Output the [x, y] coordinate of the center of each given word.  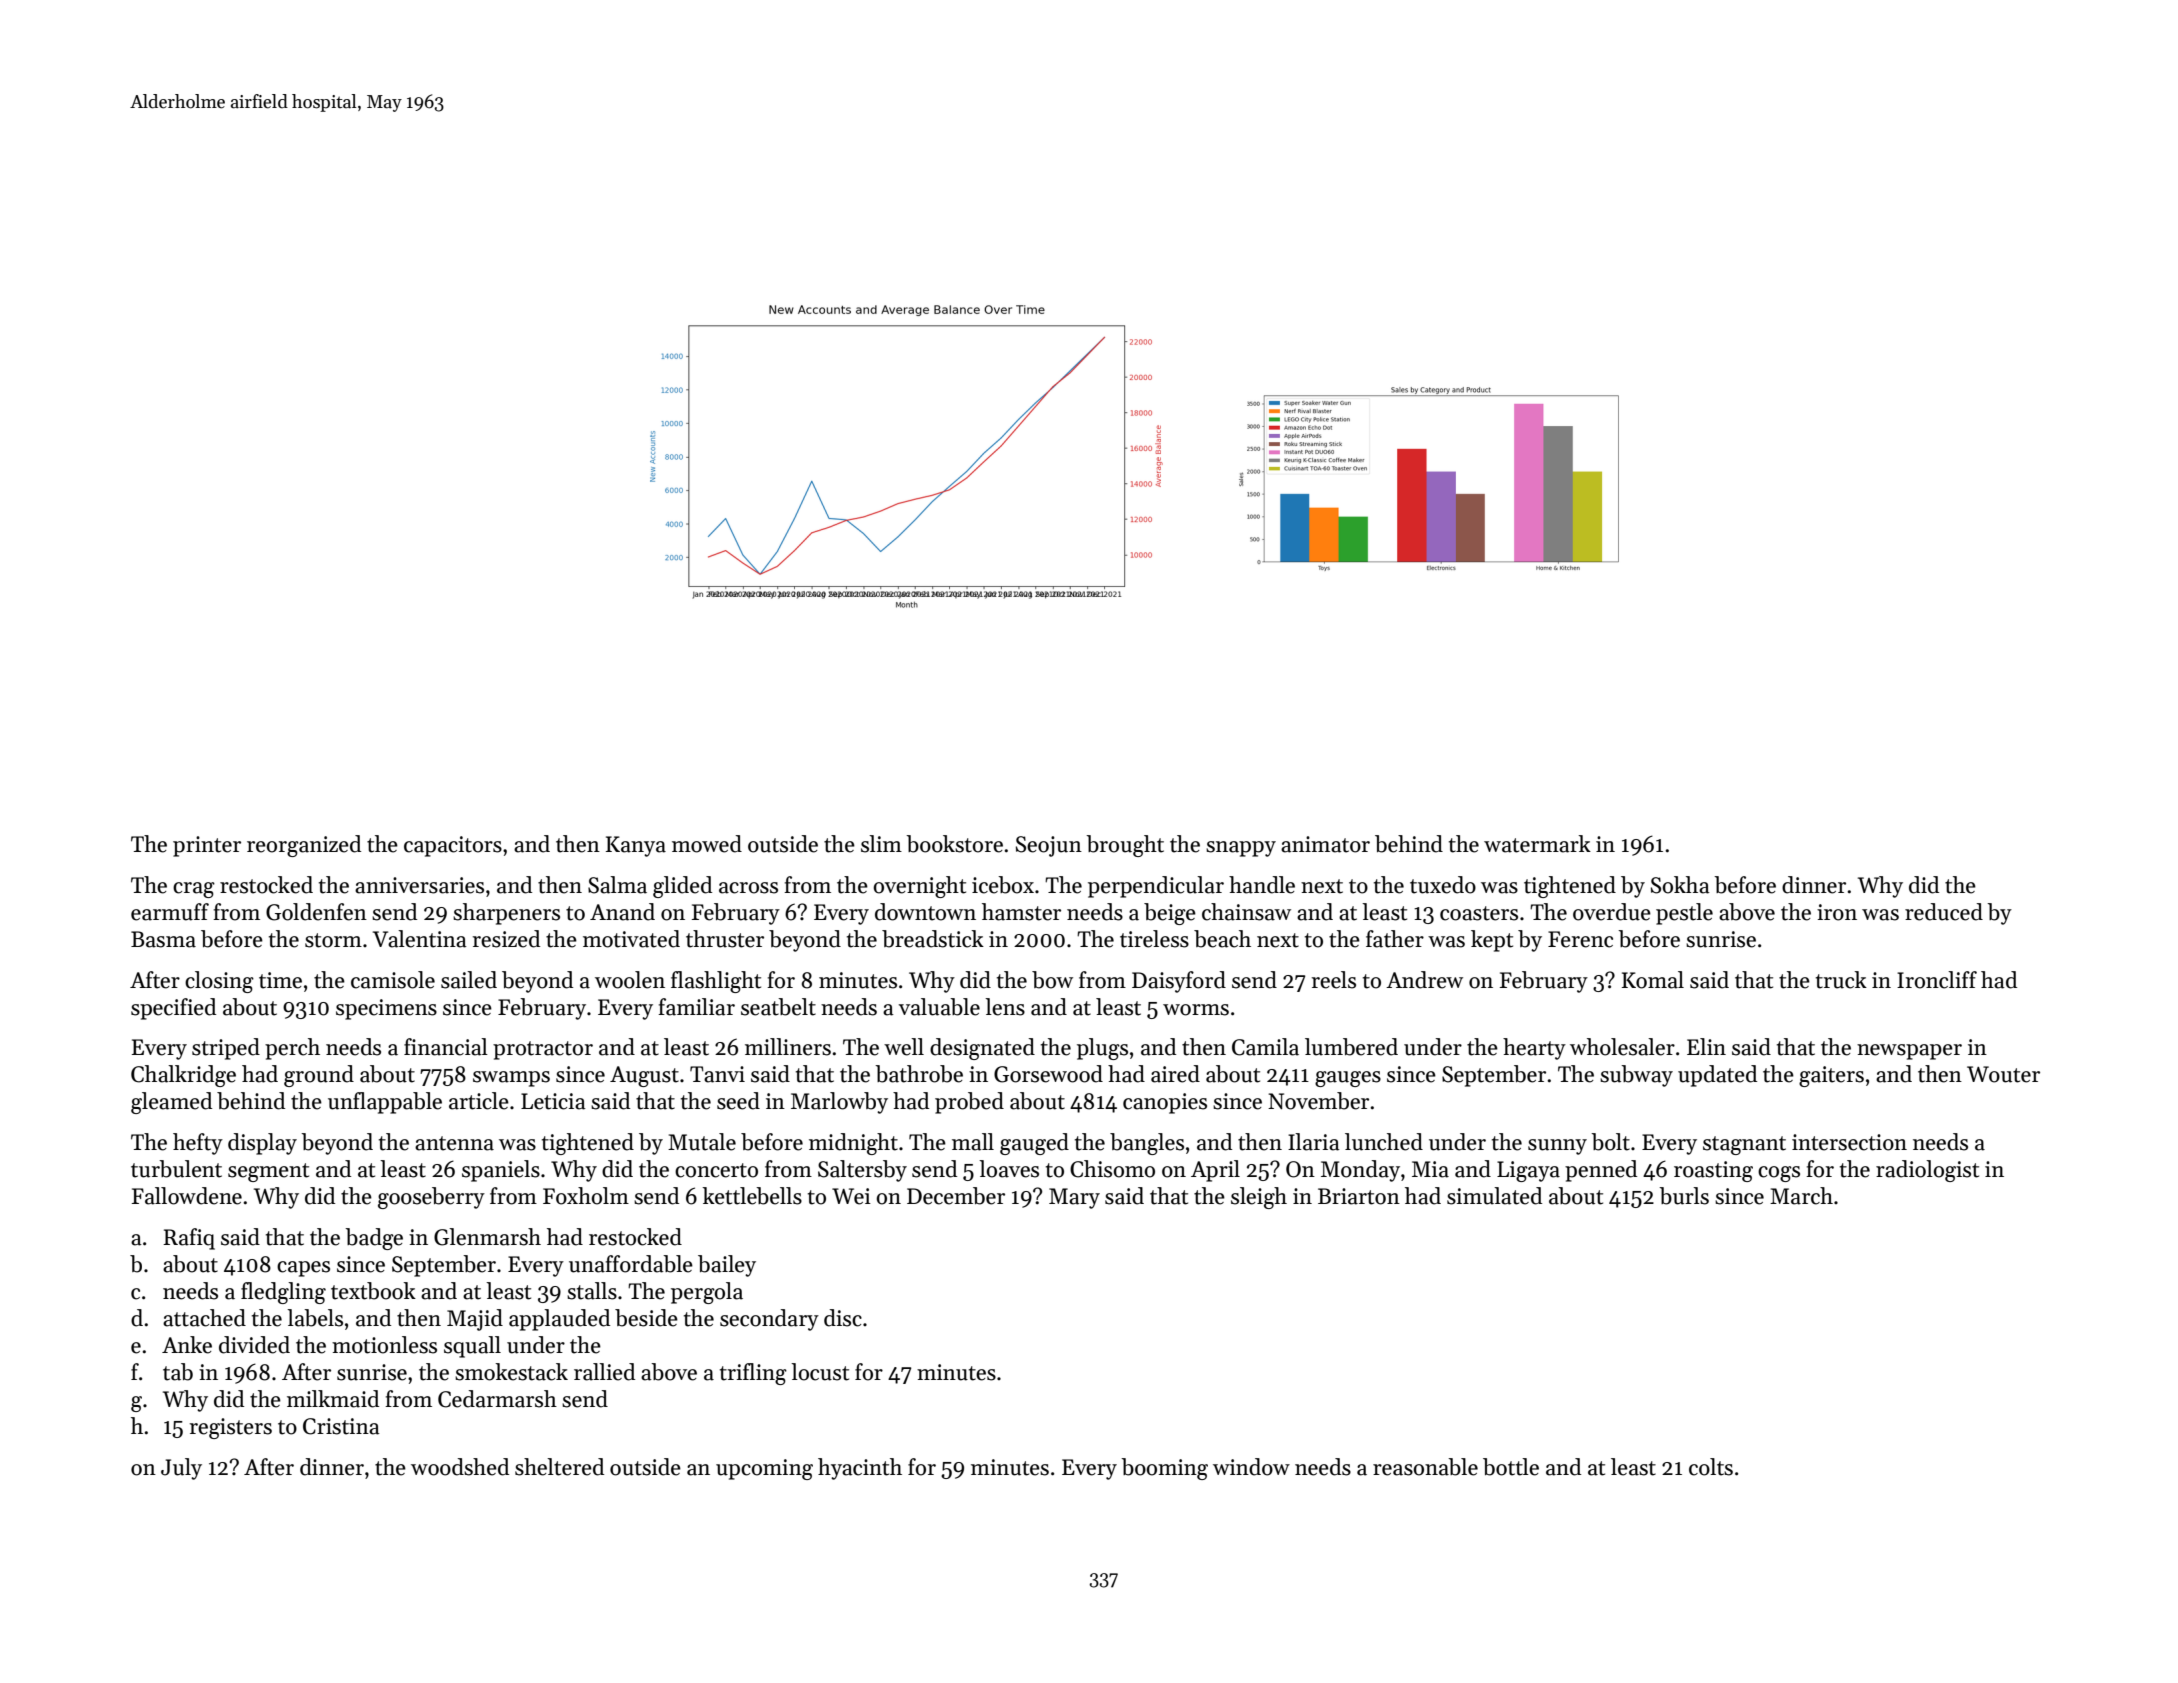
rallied [604, 1372]
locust [820, 1372]
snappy [1241, 849]
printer [207, 846]
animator [1325, 844]
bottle [1511, 1467]
